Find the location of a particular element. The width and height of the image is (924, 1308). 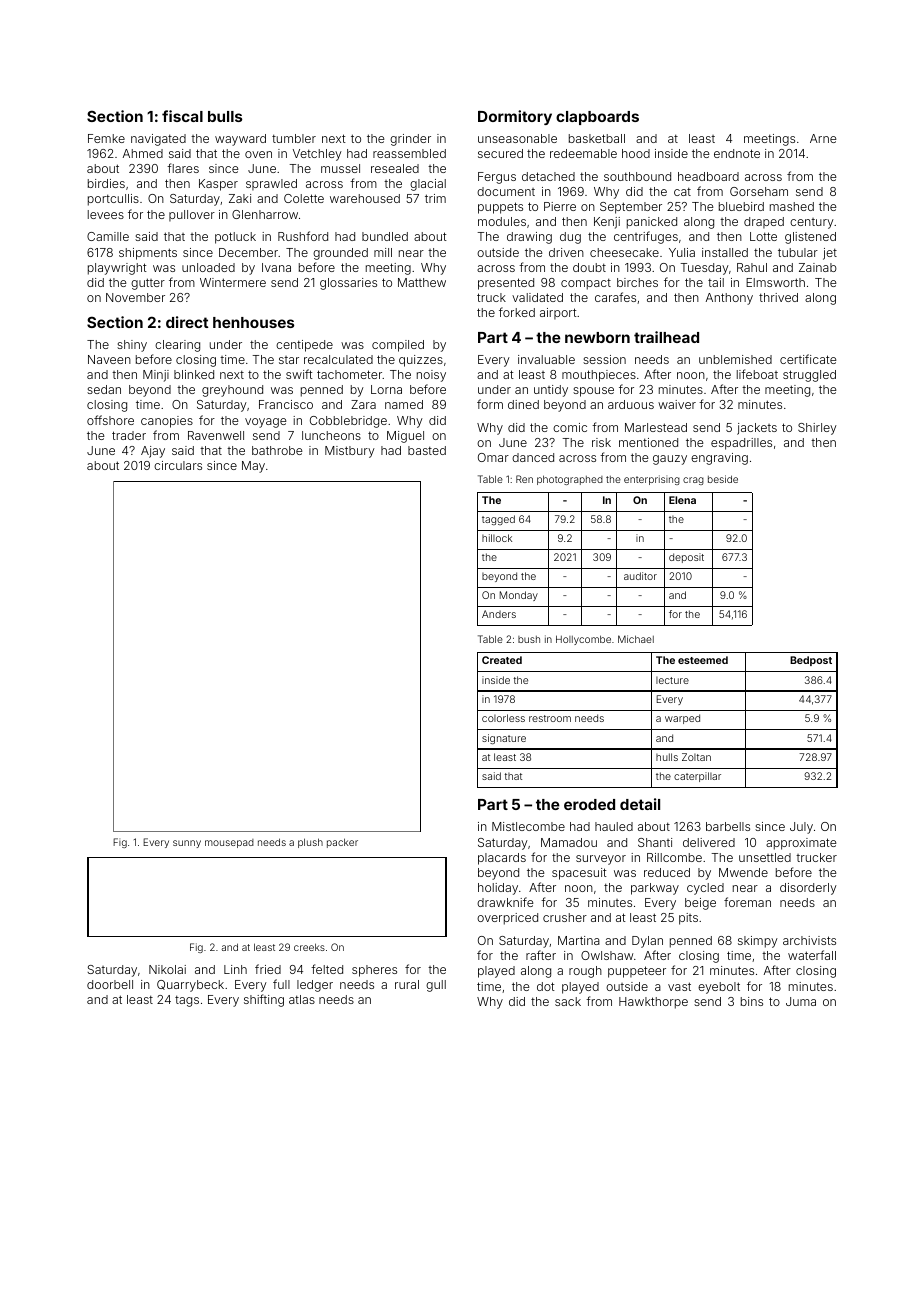

tags is located at coordinates (187, 1001).
